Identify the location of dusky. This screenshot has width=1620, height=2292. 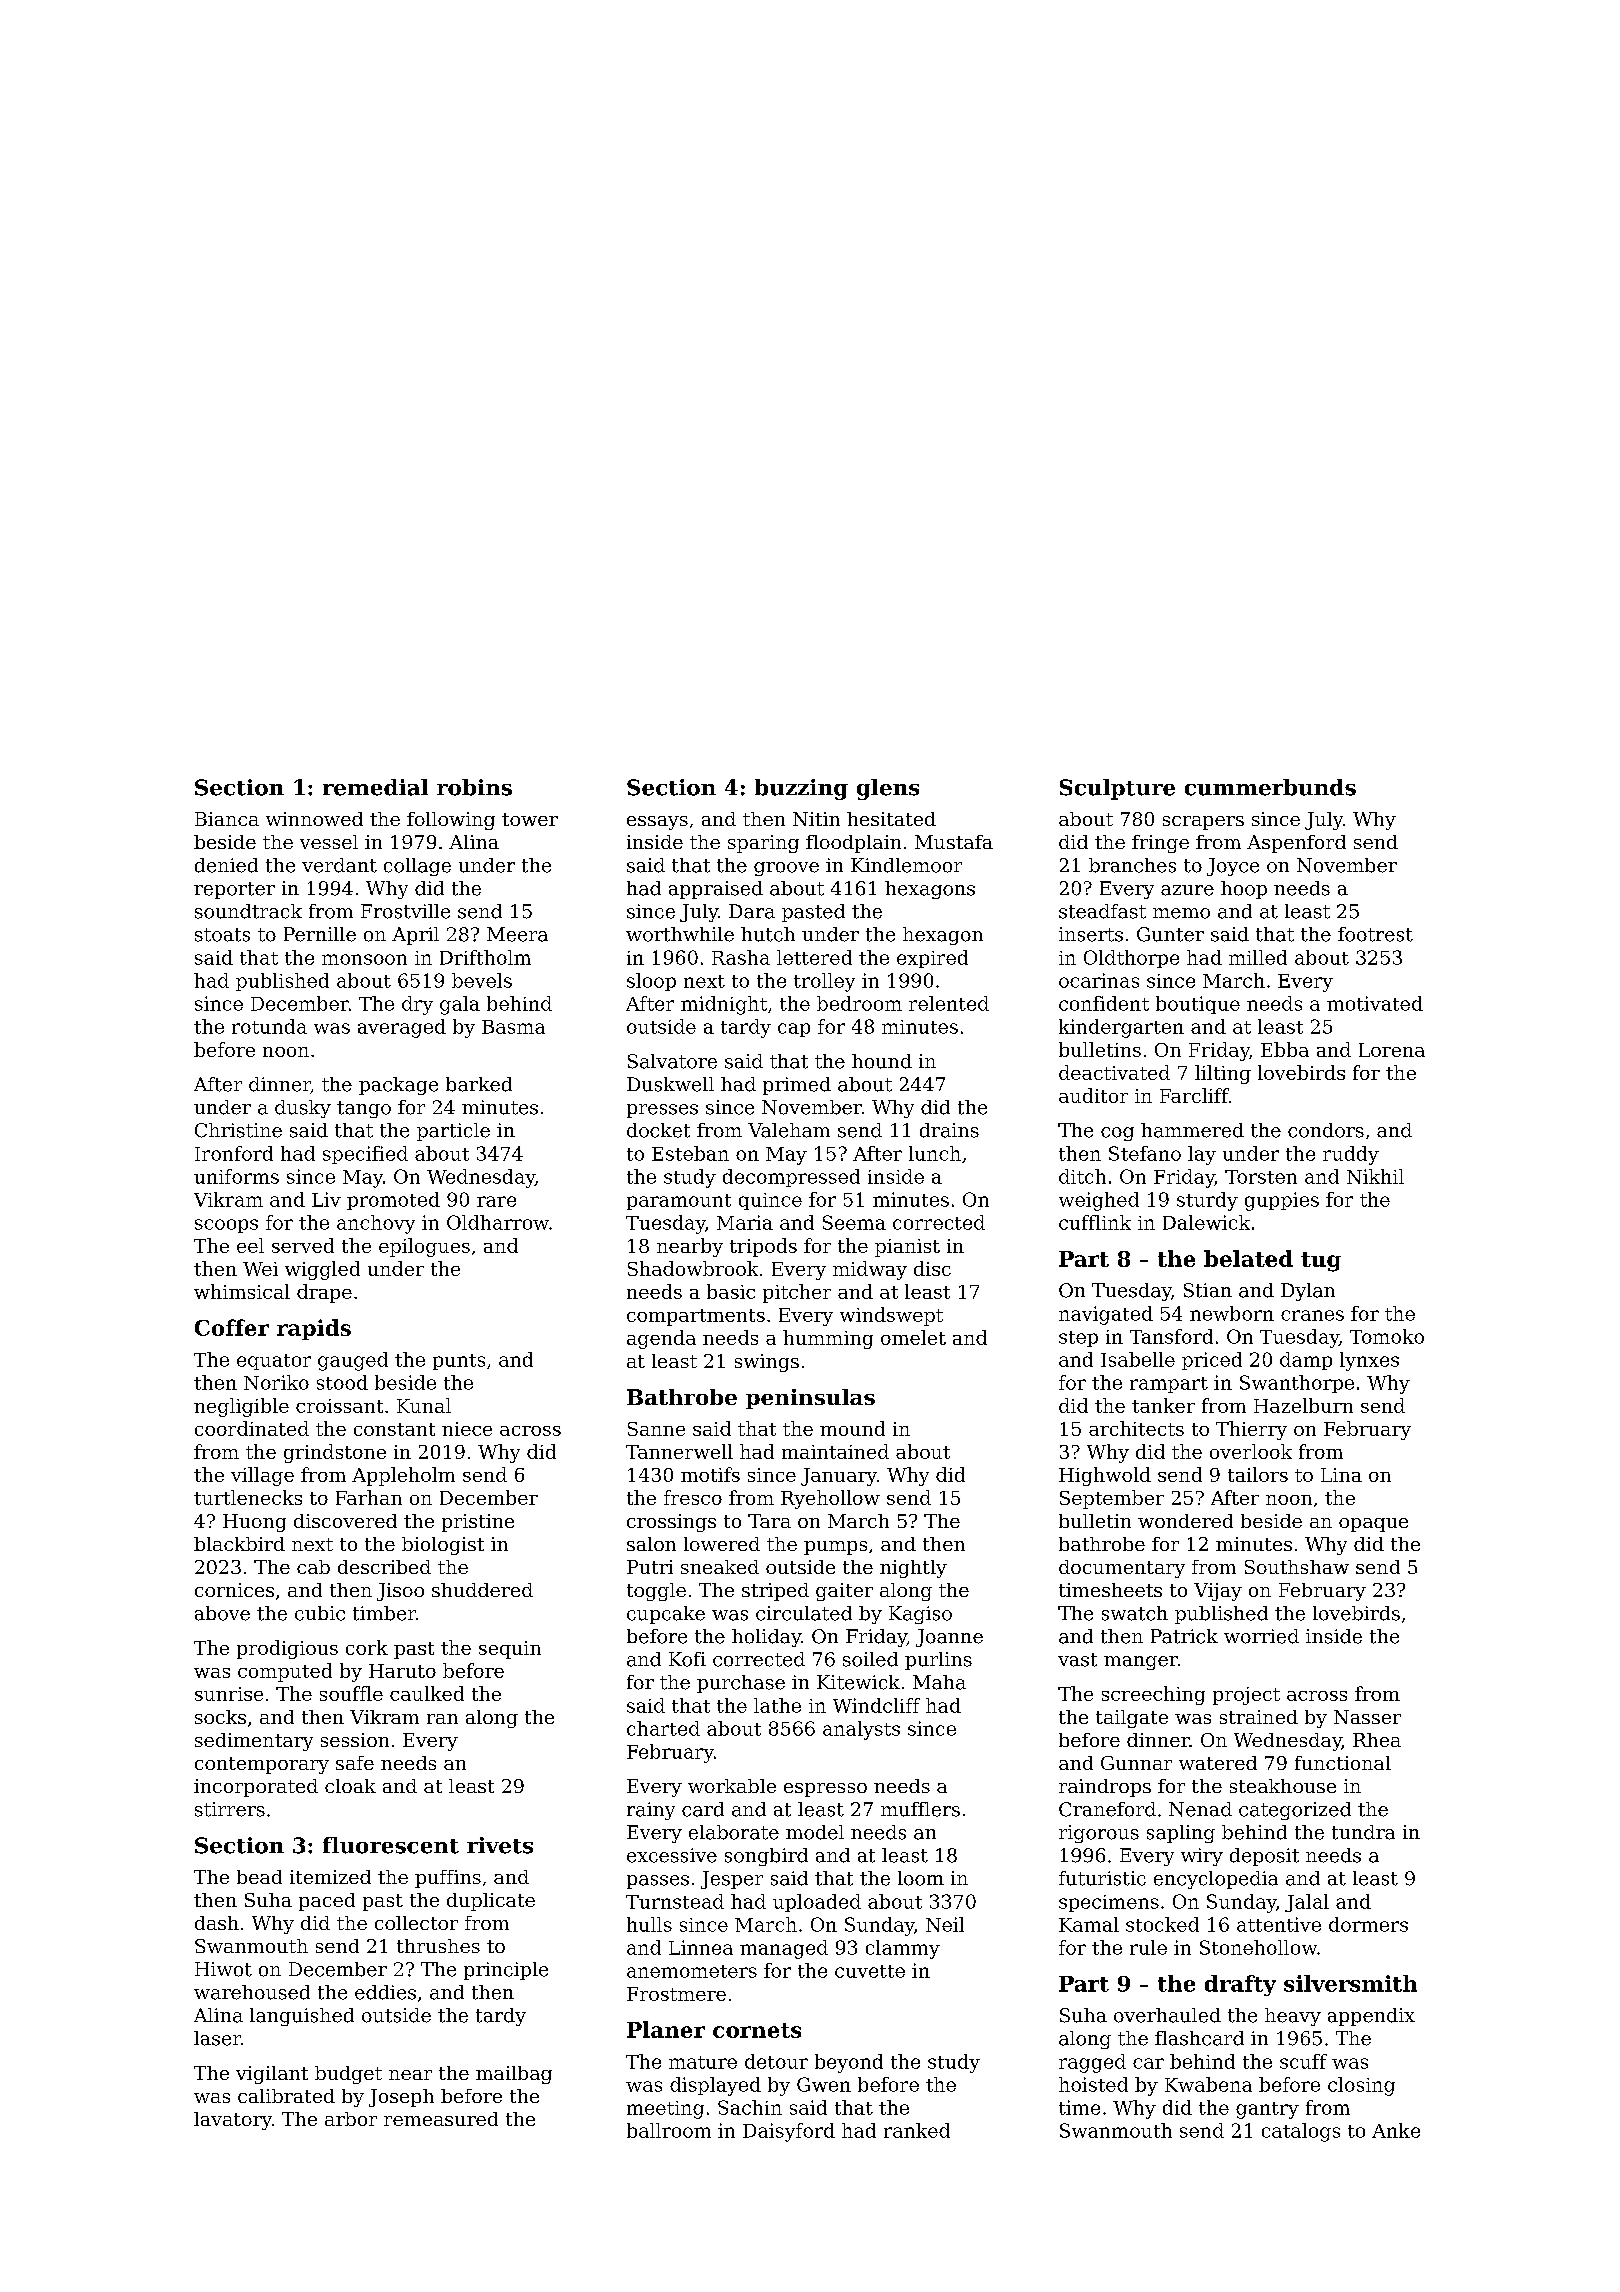
(303, 1109).
